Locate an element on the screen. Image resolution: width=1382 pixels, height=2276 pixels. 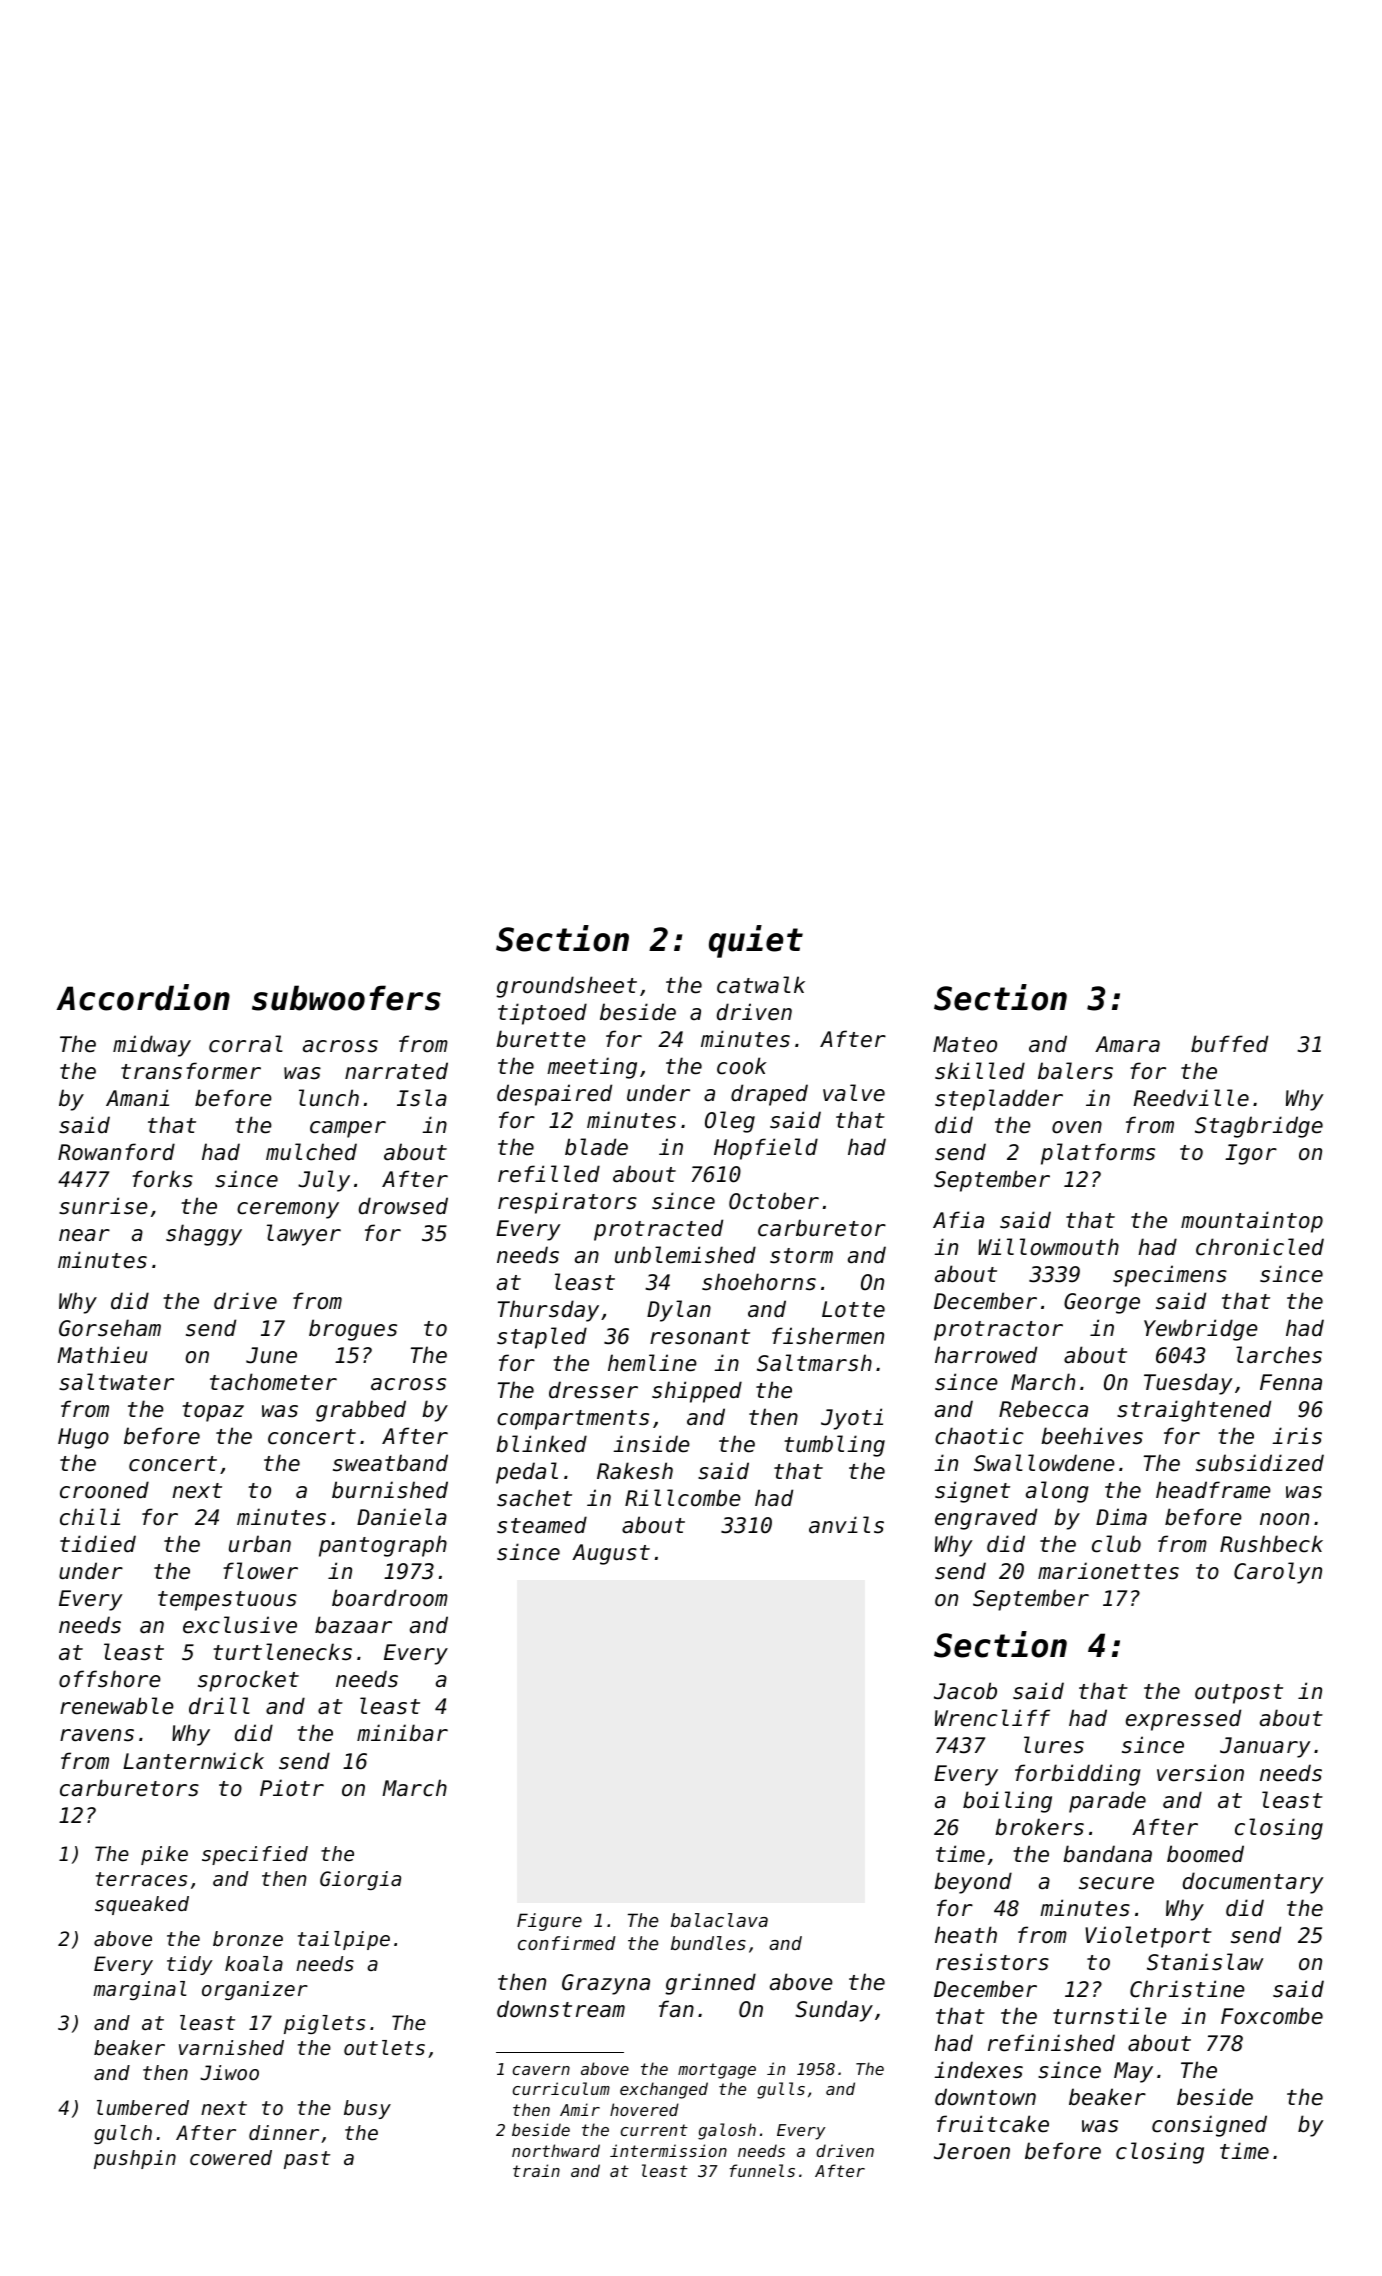
Oleg is located at coordinates (730, 1122).
